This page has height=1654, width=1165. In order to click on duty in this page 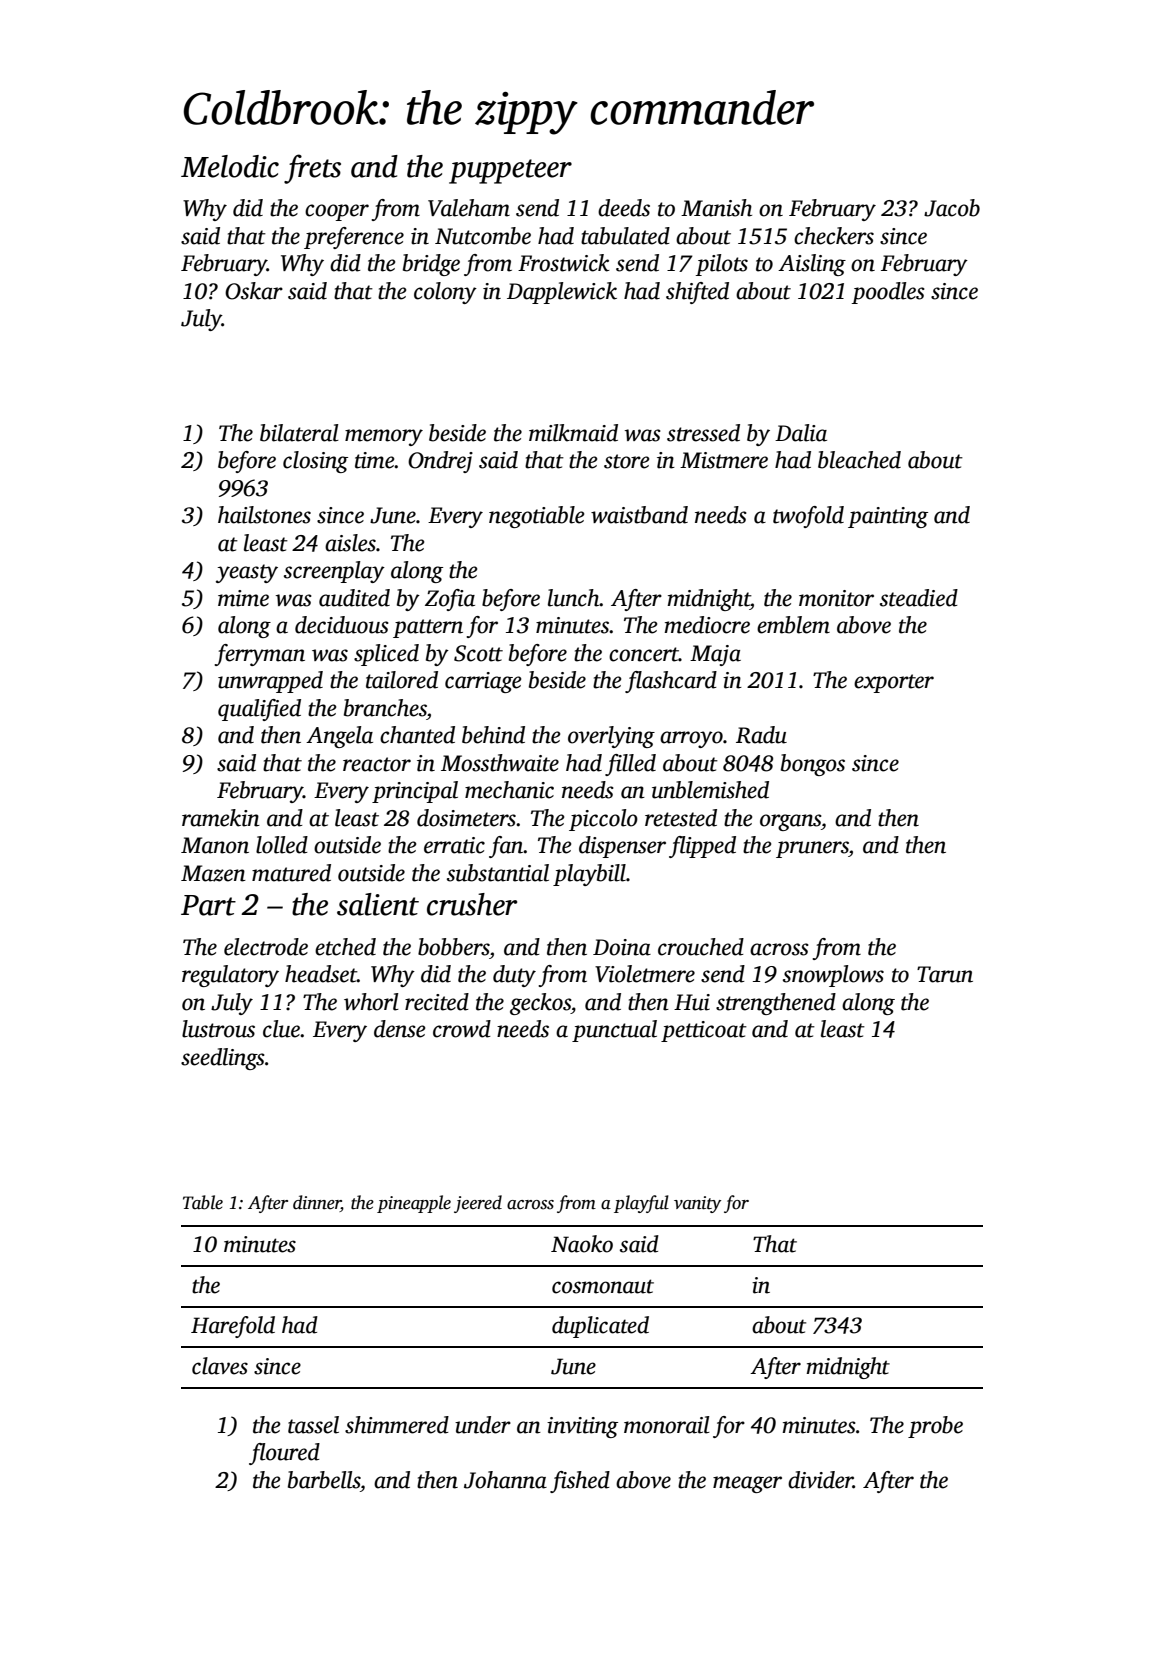, I will do `click(514, 976)`.
